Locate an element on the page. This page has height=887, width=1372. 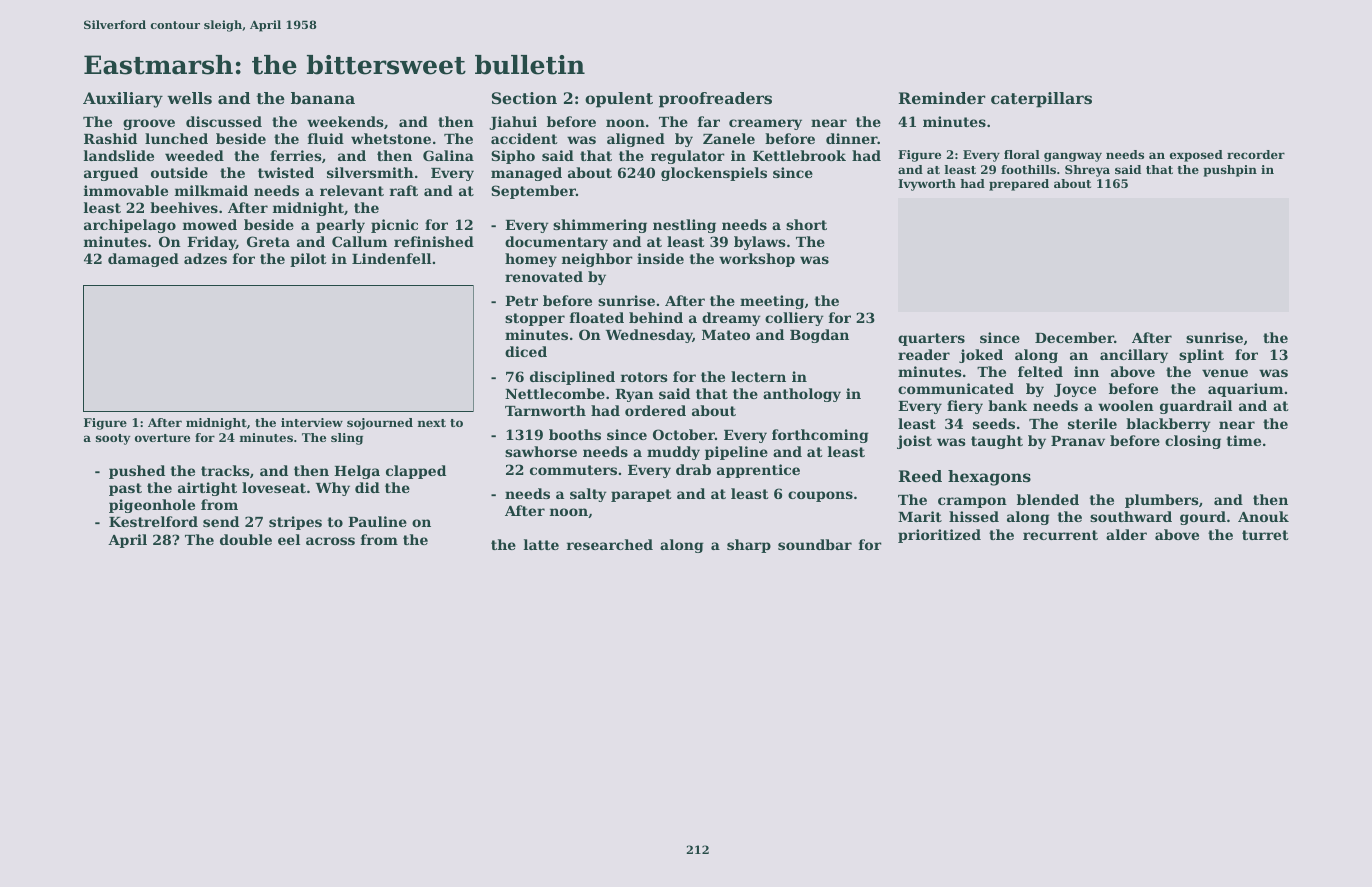
closing is located at coordinates (1193, 442).
